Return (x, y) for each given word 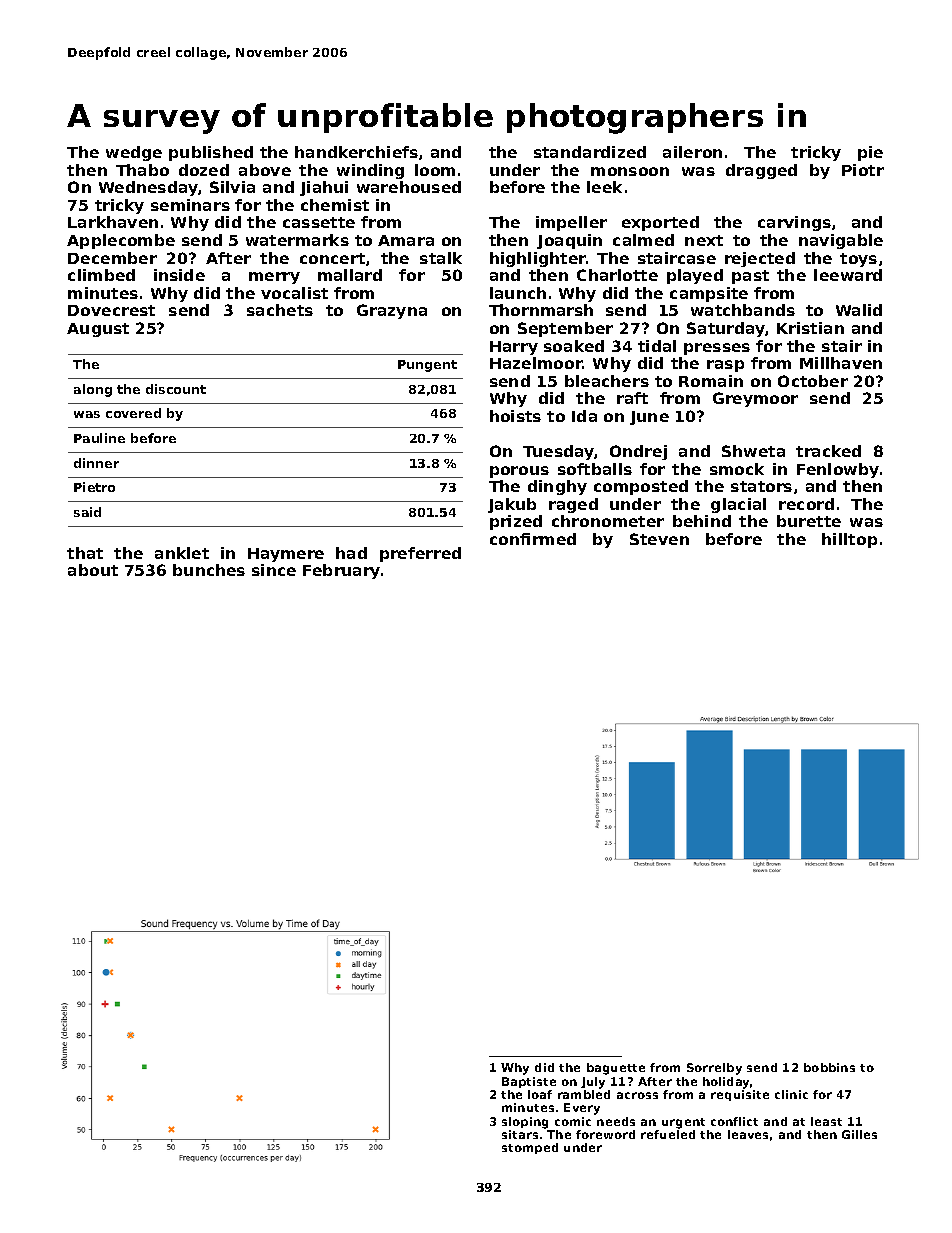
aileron (692, 152)
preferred (420, 554)
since (274, 570)
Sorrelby (714, 1069)
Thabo (142, 170)
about (93, 570)
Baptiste (529, 1082)
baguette (616, 1069)
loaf (540, 1094)
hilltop (849, 540)
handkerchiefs (356, 152)
